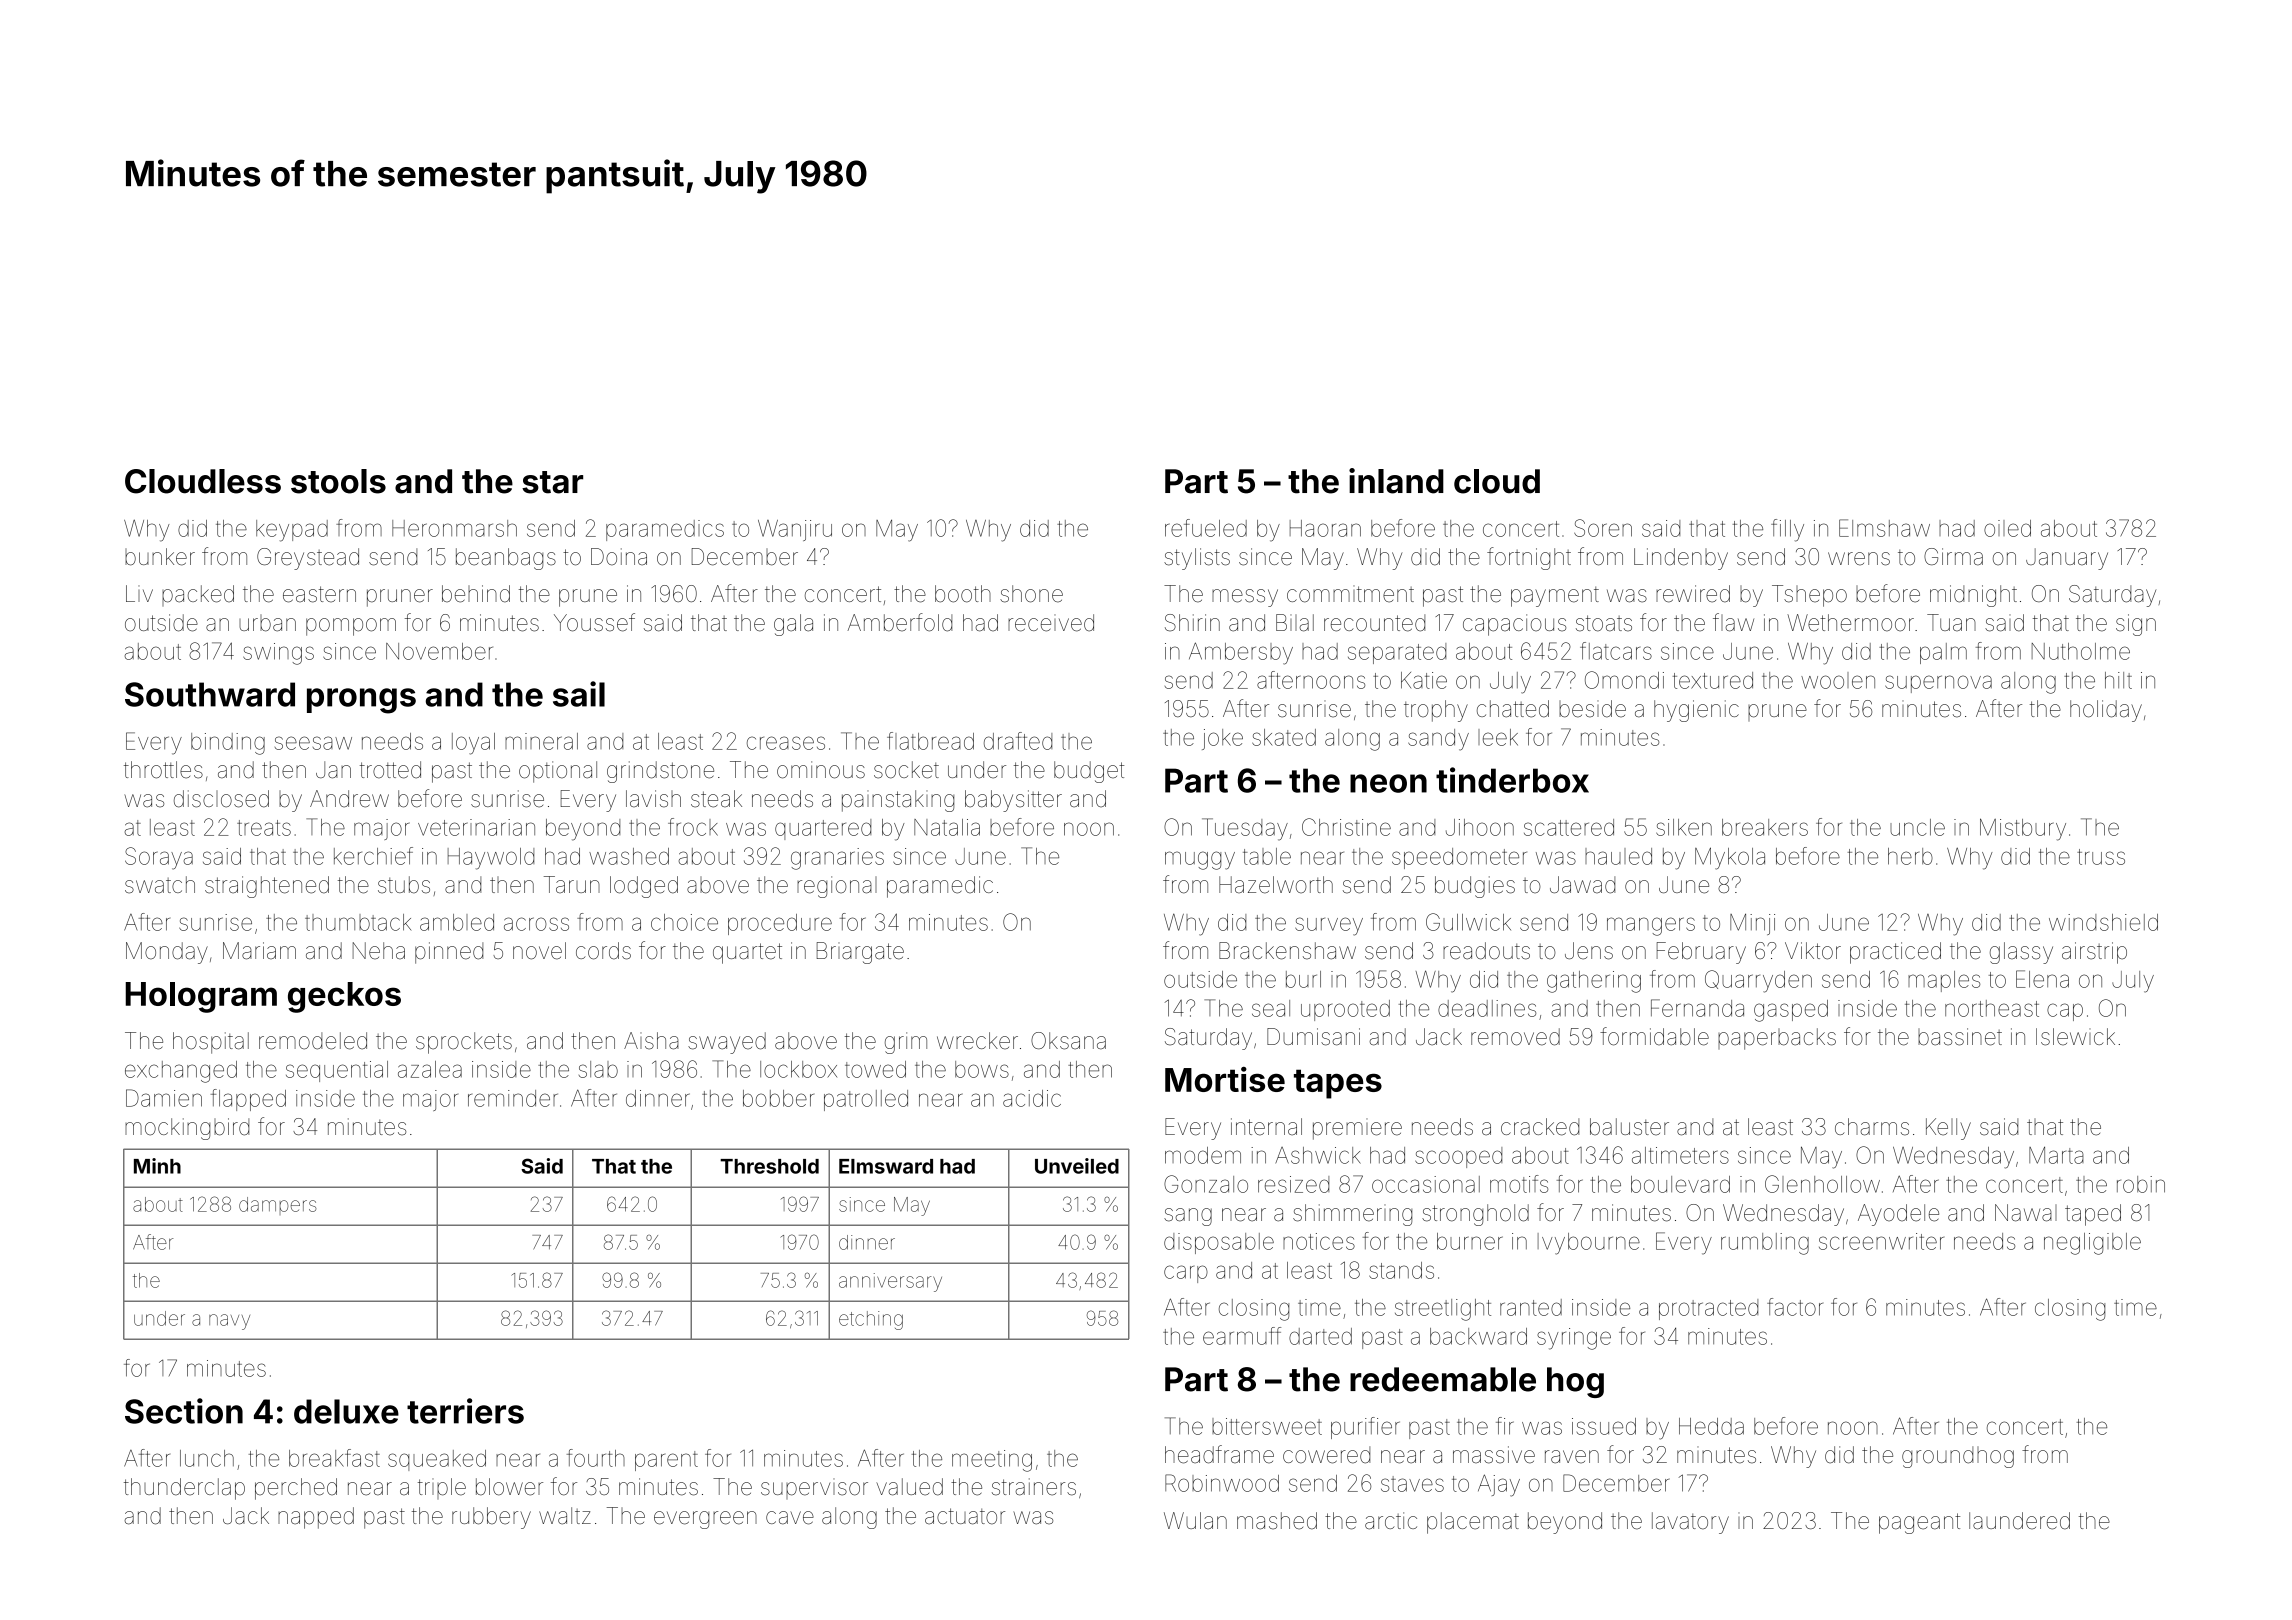  What do you see at coordinates (437, 1460) in the page?
I see `squeaked` at bounding box center [437, 1460].
